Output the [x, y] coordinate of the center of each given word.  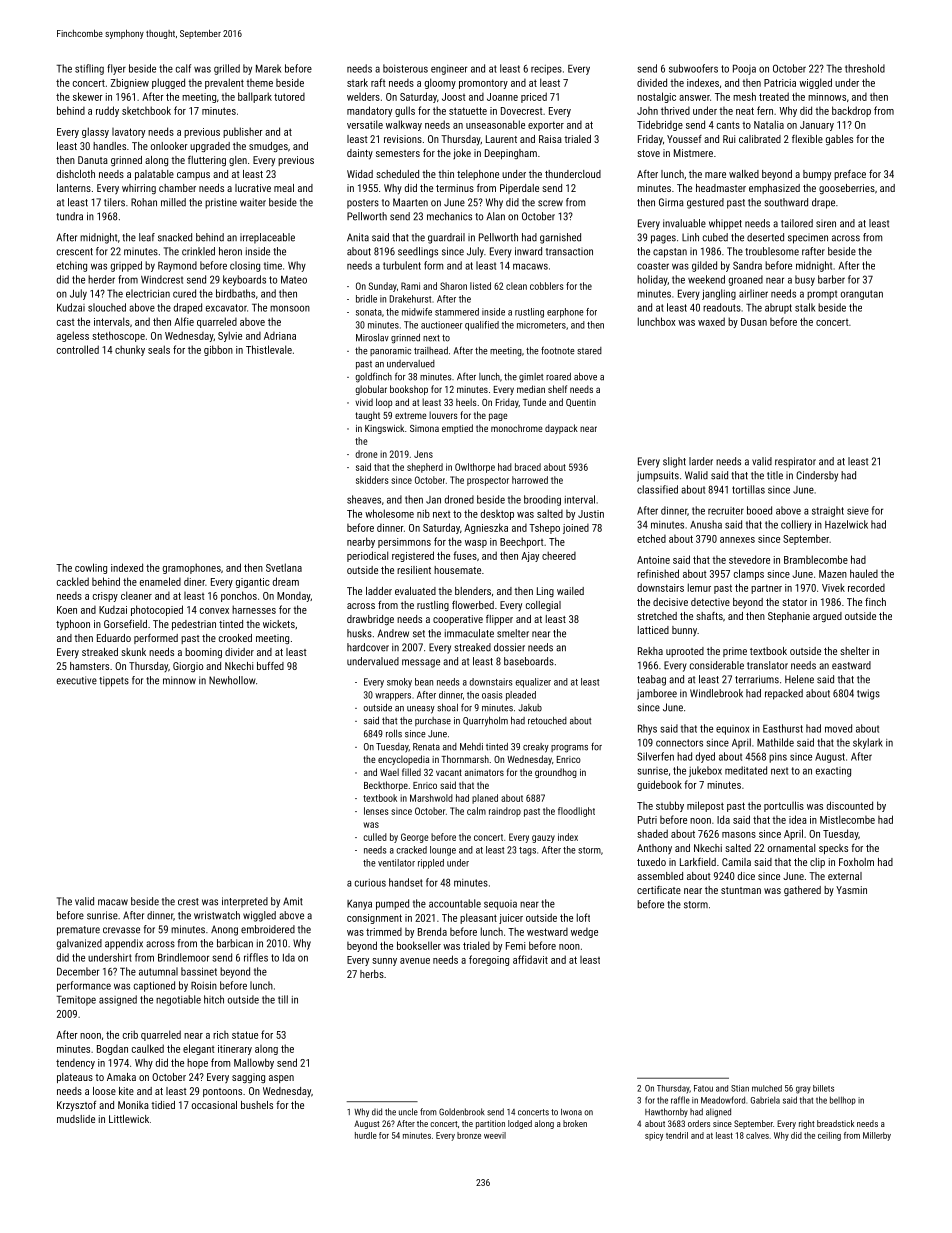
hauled [864, 573]
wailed [570, 591]
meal [284, 188]
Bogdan [112, 1050]
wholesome [389, 513]
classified [657, 489]
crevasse [121, 930]
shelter [855, 651]
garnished [560, 238]
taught [367, 416]
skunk [133, 652]
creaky [536, 748]
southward [786, 202]
